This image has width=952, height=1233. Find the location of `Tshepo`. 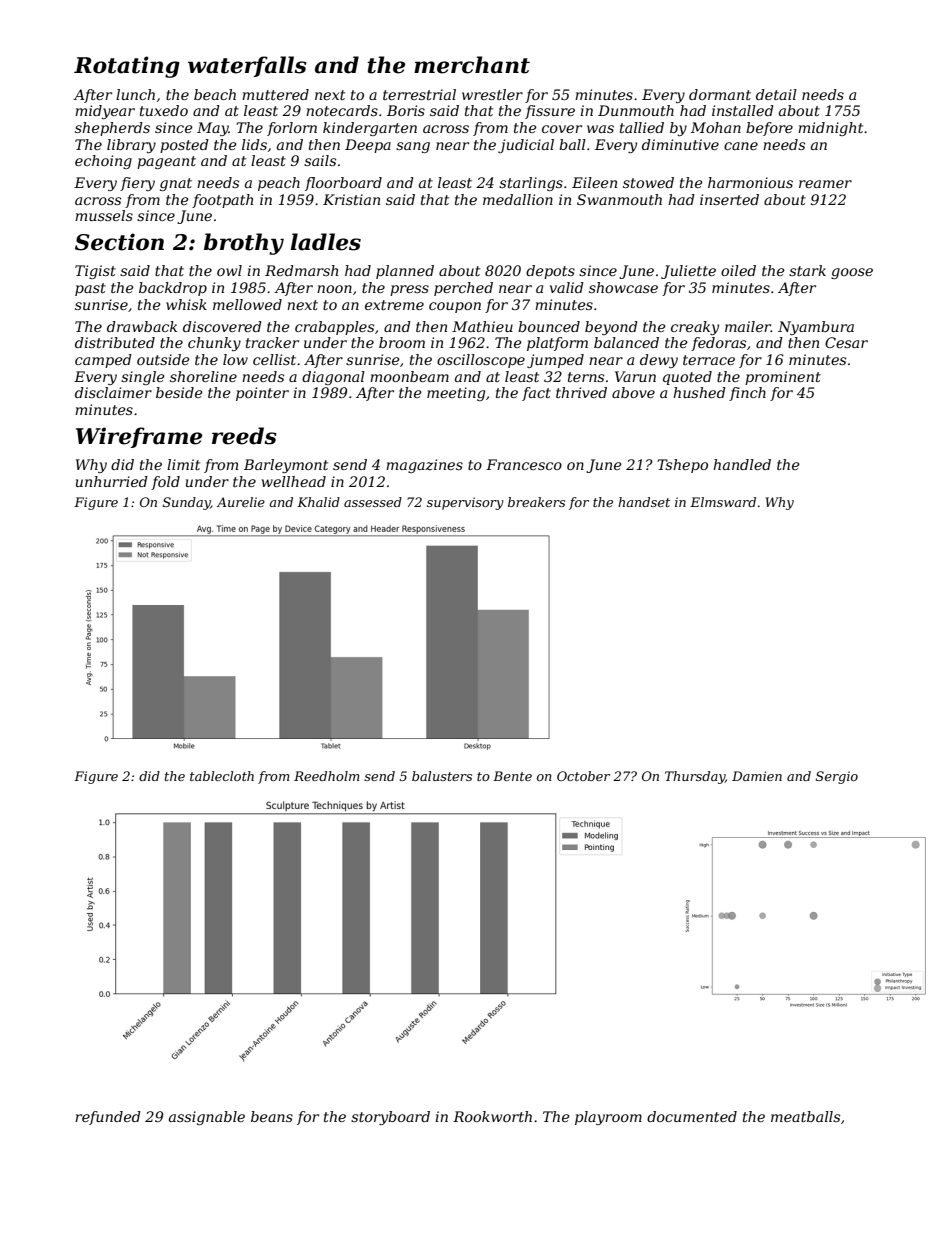

Tshepo is located at coordinates (682, 466).
